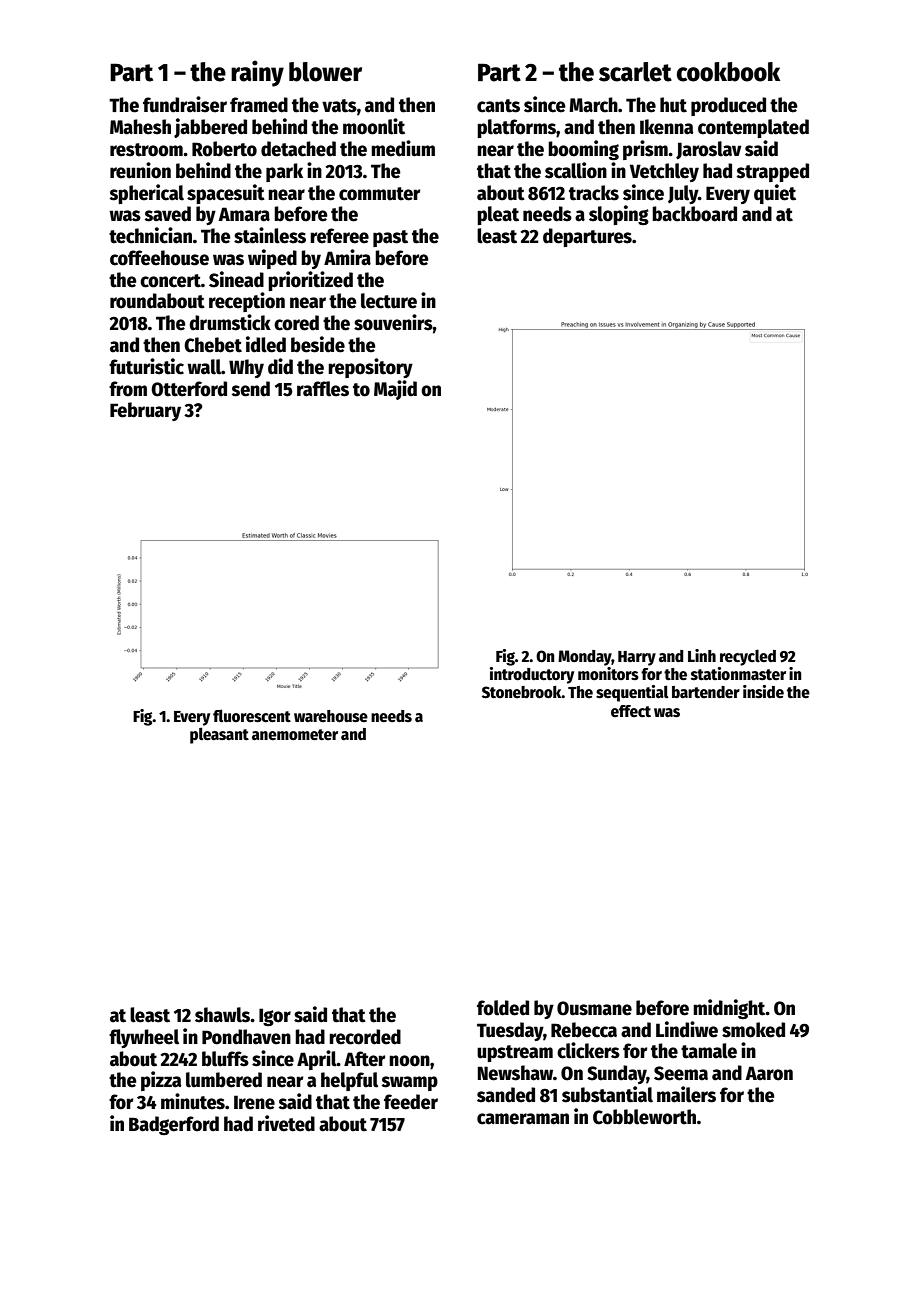 This screenshot has width=924, height=1311. I want to click on sloping, so click(619, 215).
